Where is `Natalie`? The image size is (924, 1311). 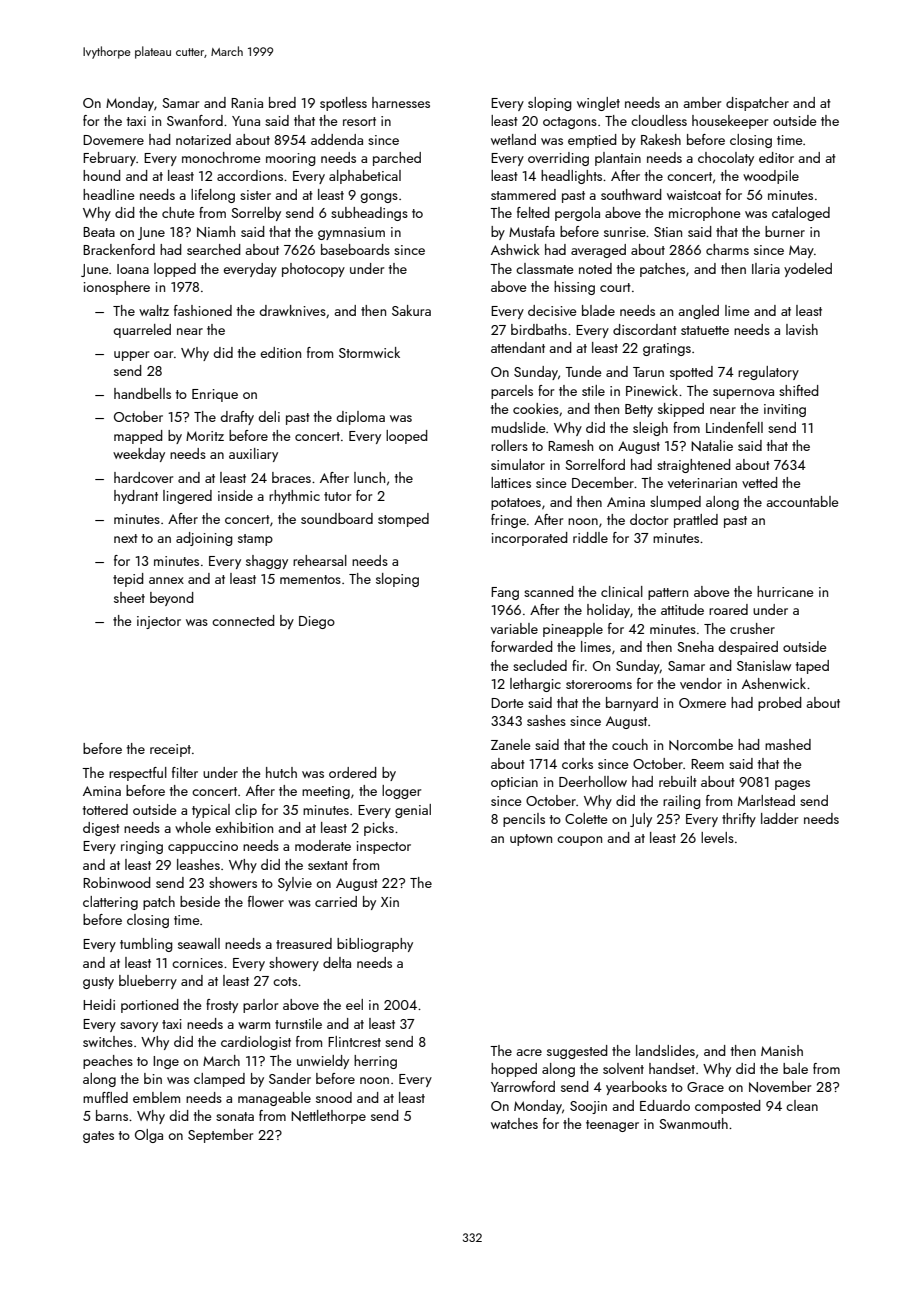
Natalie is located at coordinates (712, 446).
